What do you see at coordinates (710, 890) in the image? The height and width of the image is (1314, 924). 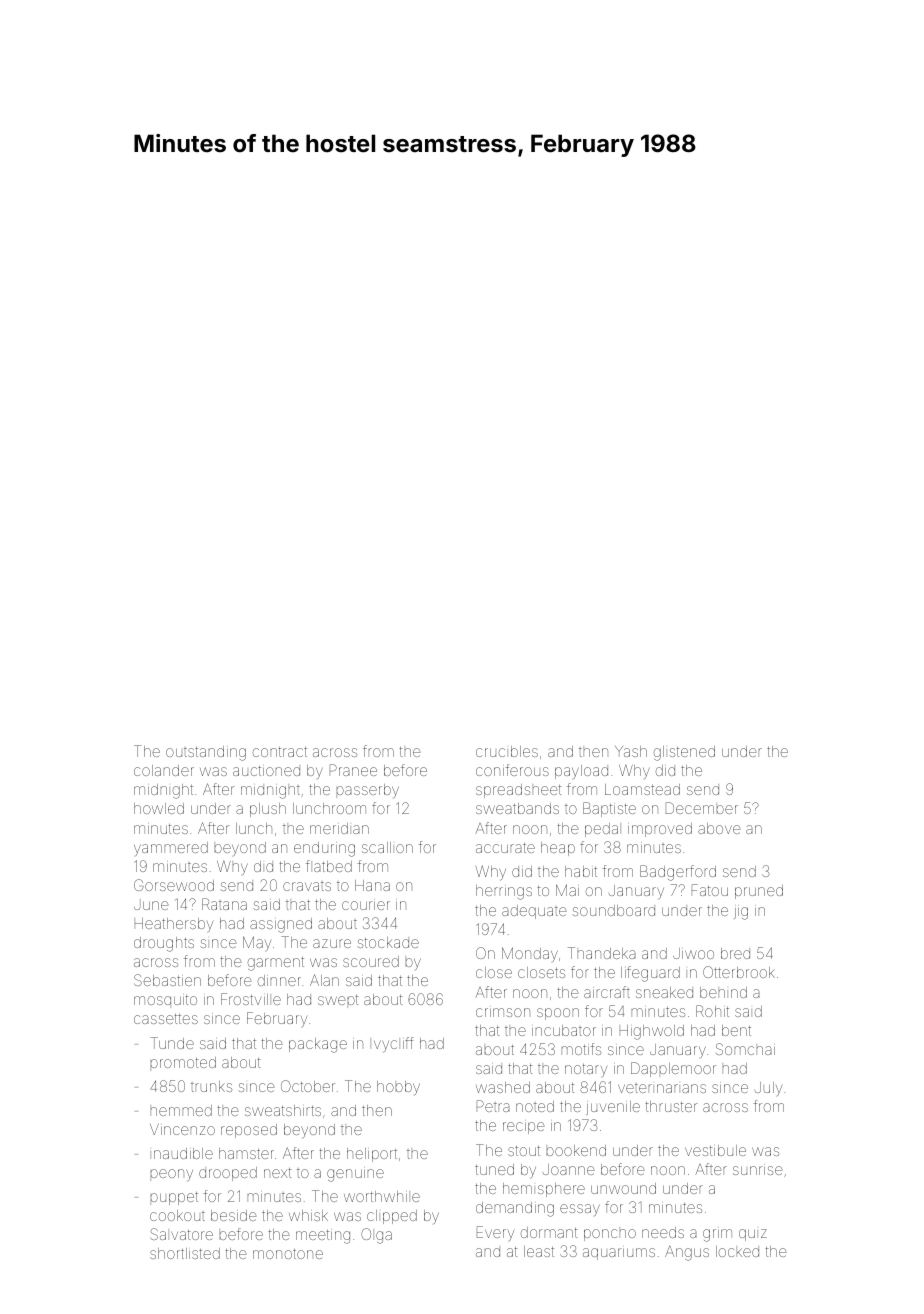 I see `Fatou` at bounding box center [710, 890].
